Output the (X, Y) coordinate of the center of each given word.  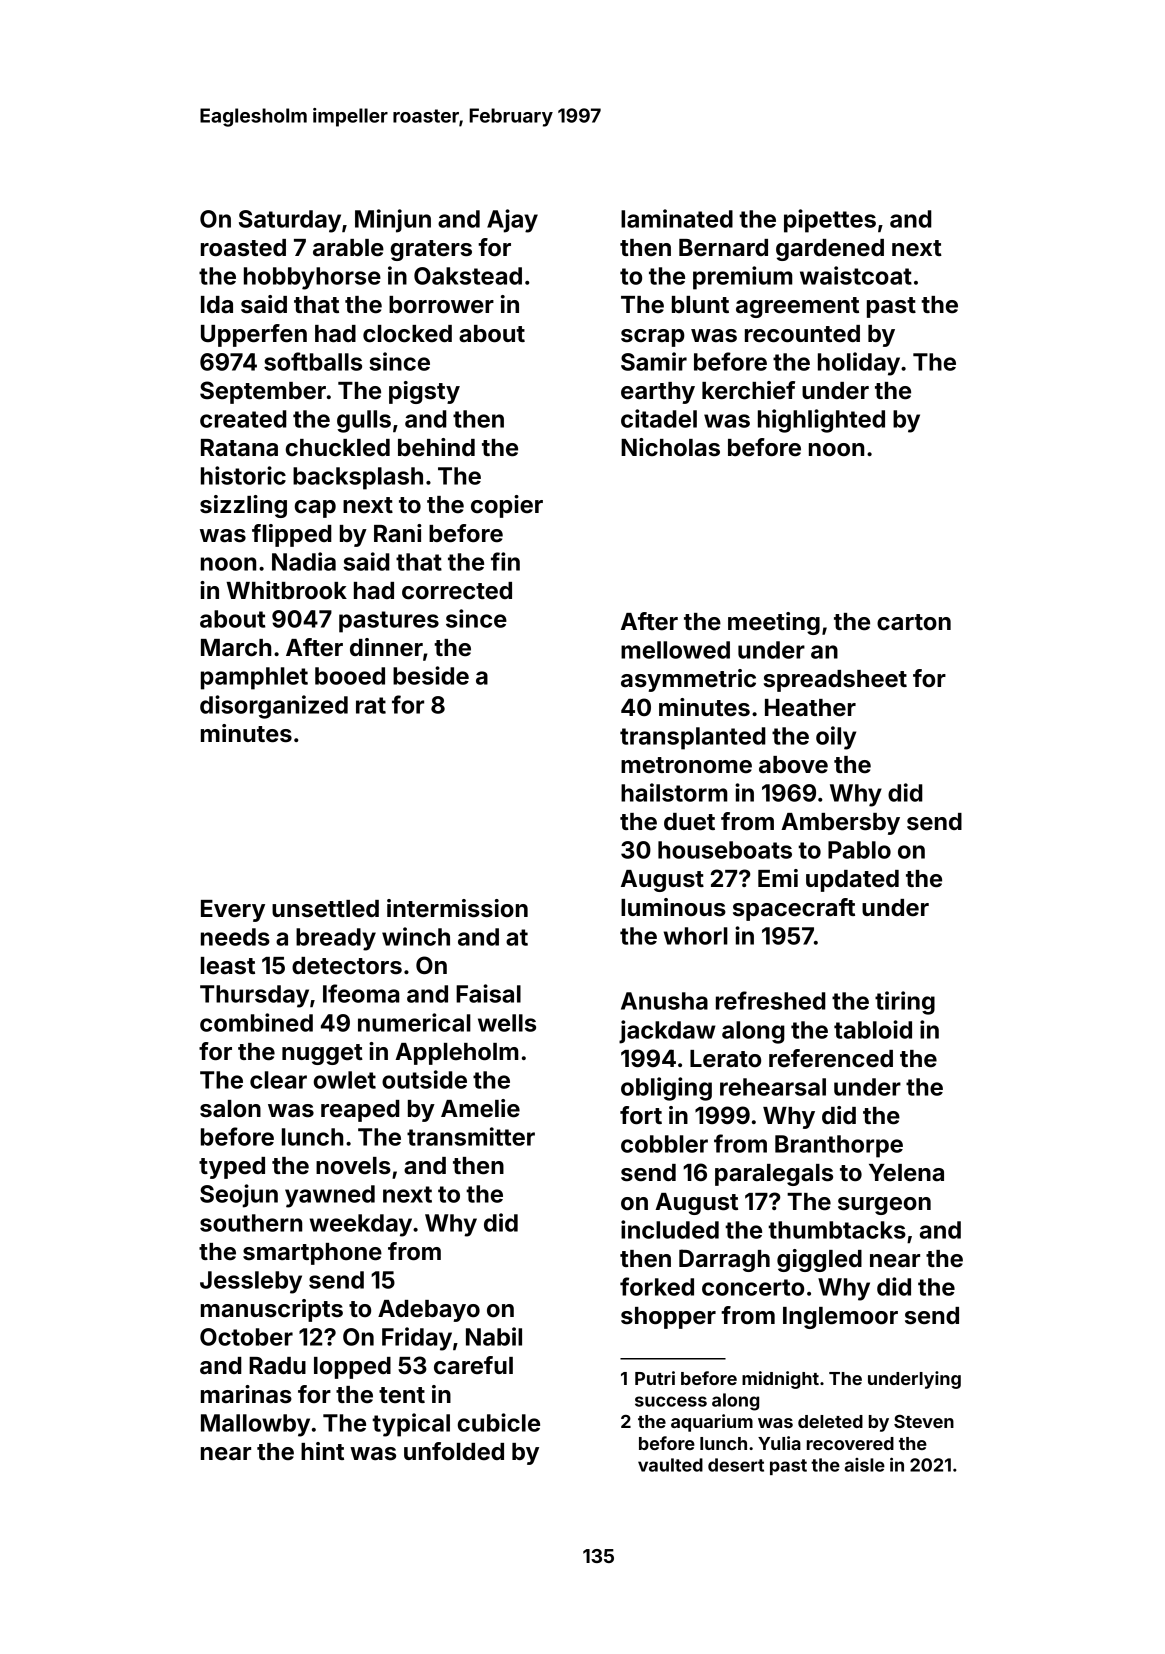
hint (322, 1451)
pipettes (830, 221)
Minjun (393, 221)
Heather (810, 708)
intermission (457, 908)
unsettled (325, 909)
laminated (677, 218)
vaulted (670, 1465)
